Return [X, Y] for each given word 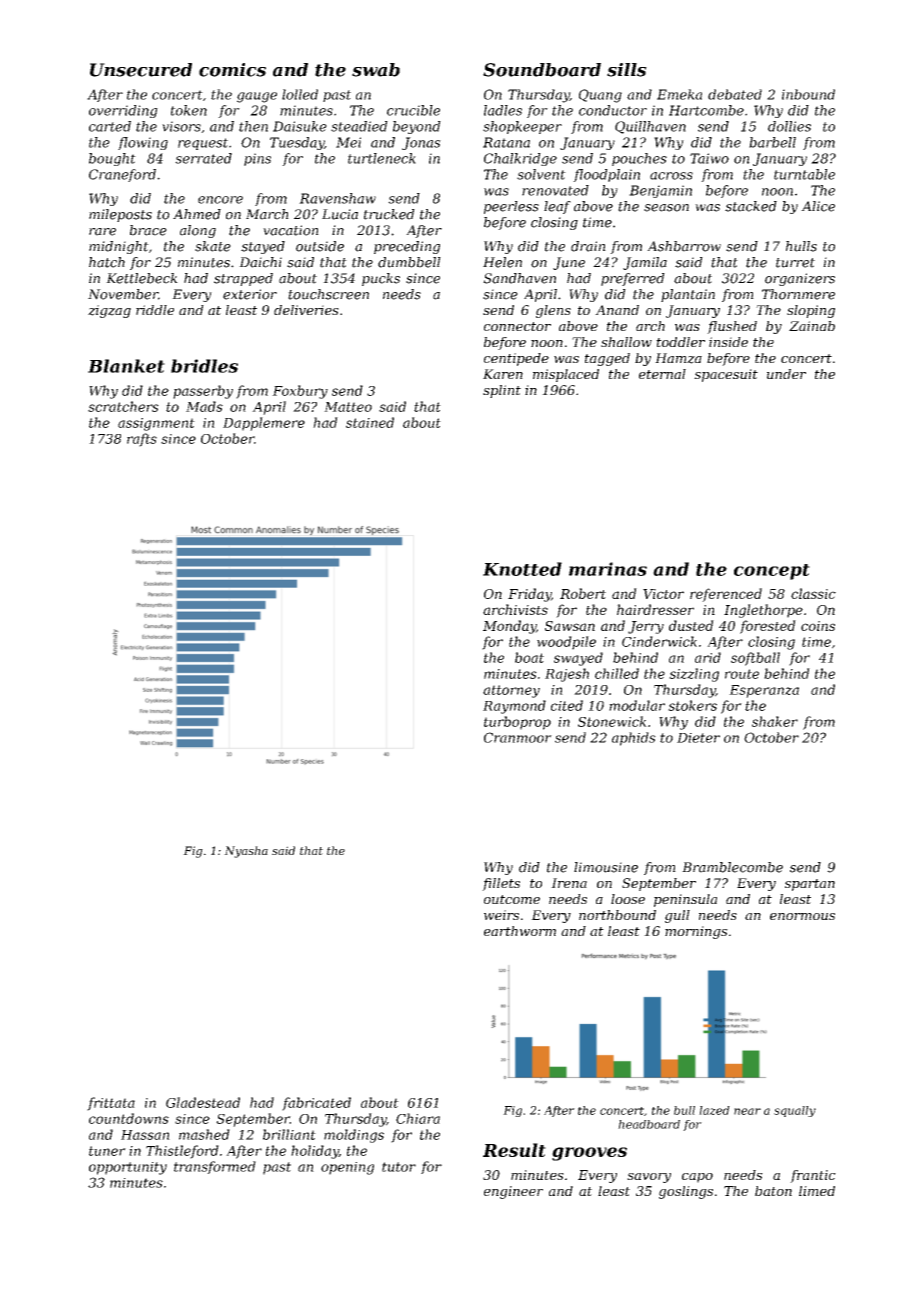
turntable [804, 174]
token [189, 110]
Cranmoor [518, 737]
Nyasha [246, 852]
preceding [407, 247]
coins [818, 626]
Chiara [418, 1118]
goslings [686, 1192]
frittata [111, 1104]
